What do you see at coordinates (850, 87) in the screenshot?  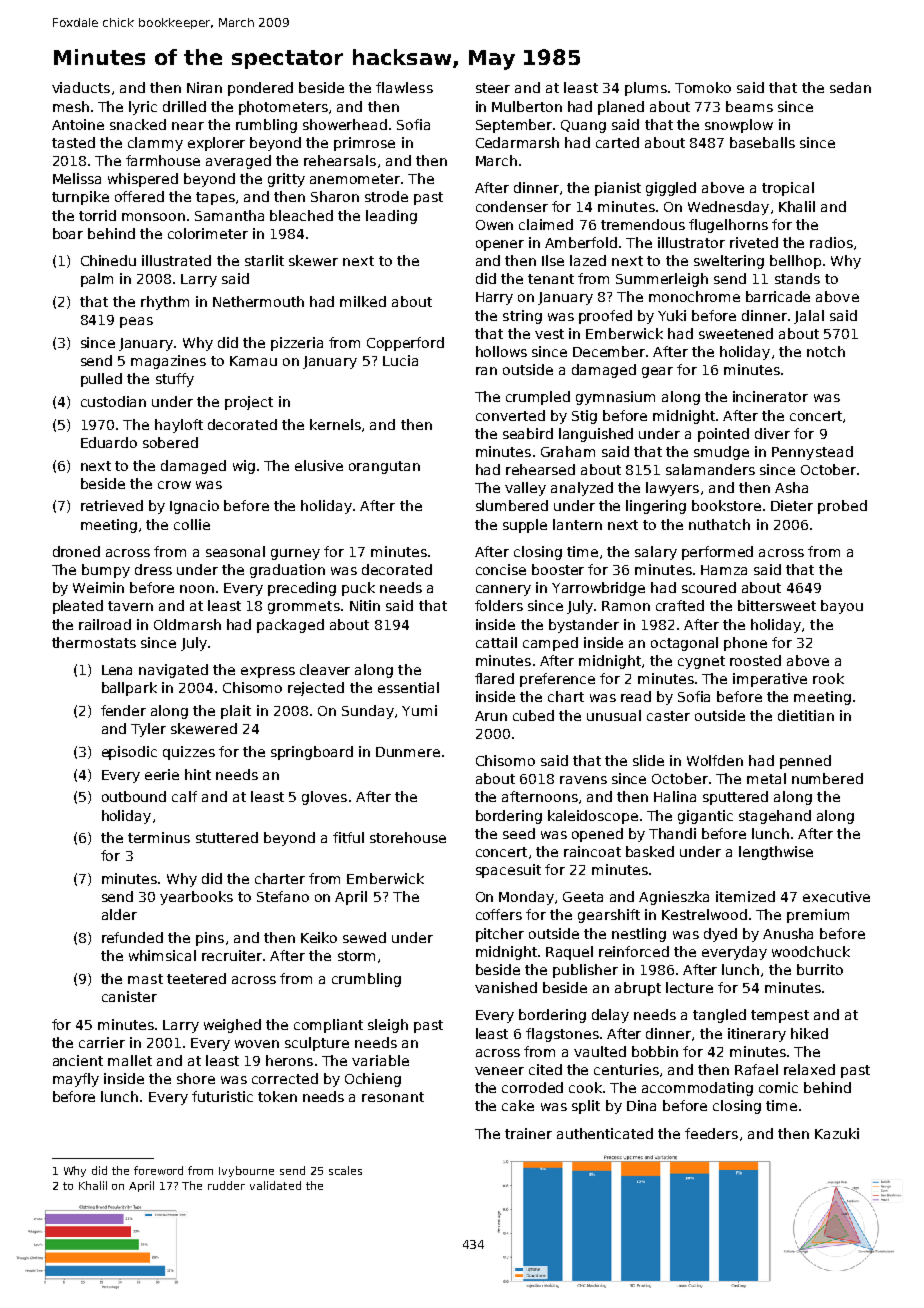 I see `sedan` at bounding box center [850, 87].
